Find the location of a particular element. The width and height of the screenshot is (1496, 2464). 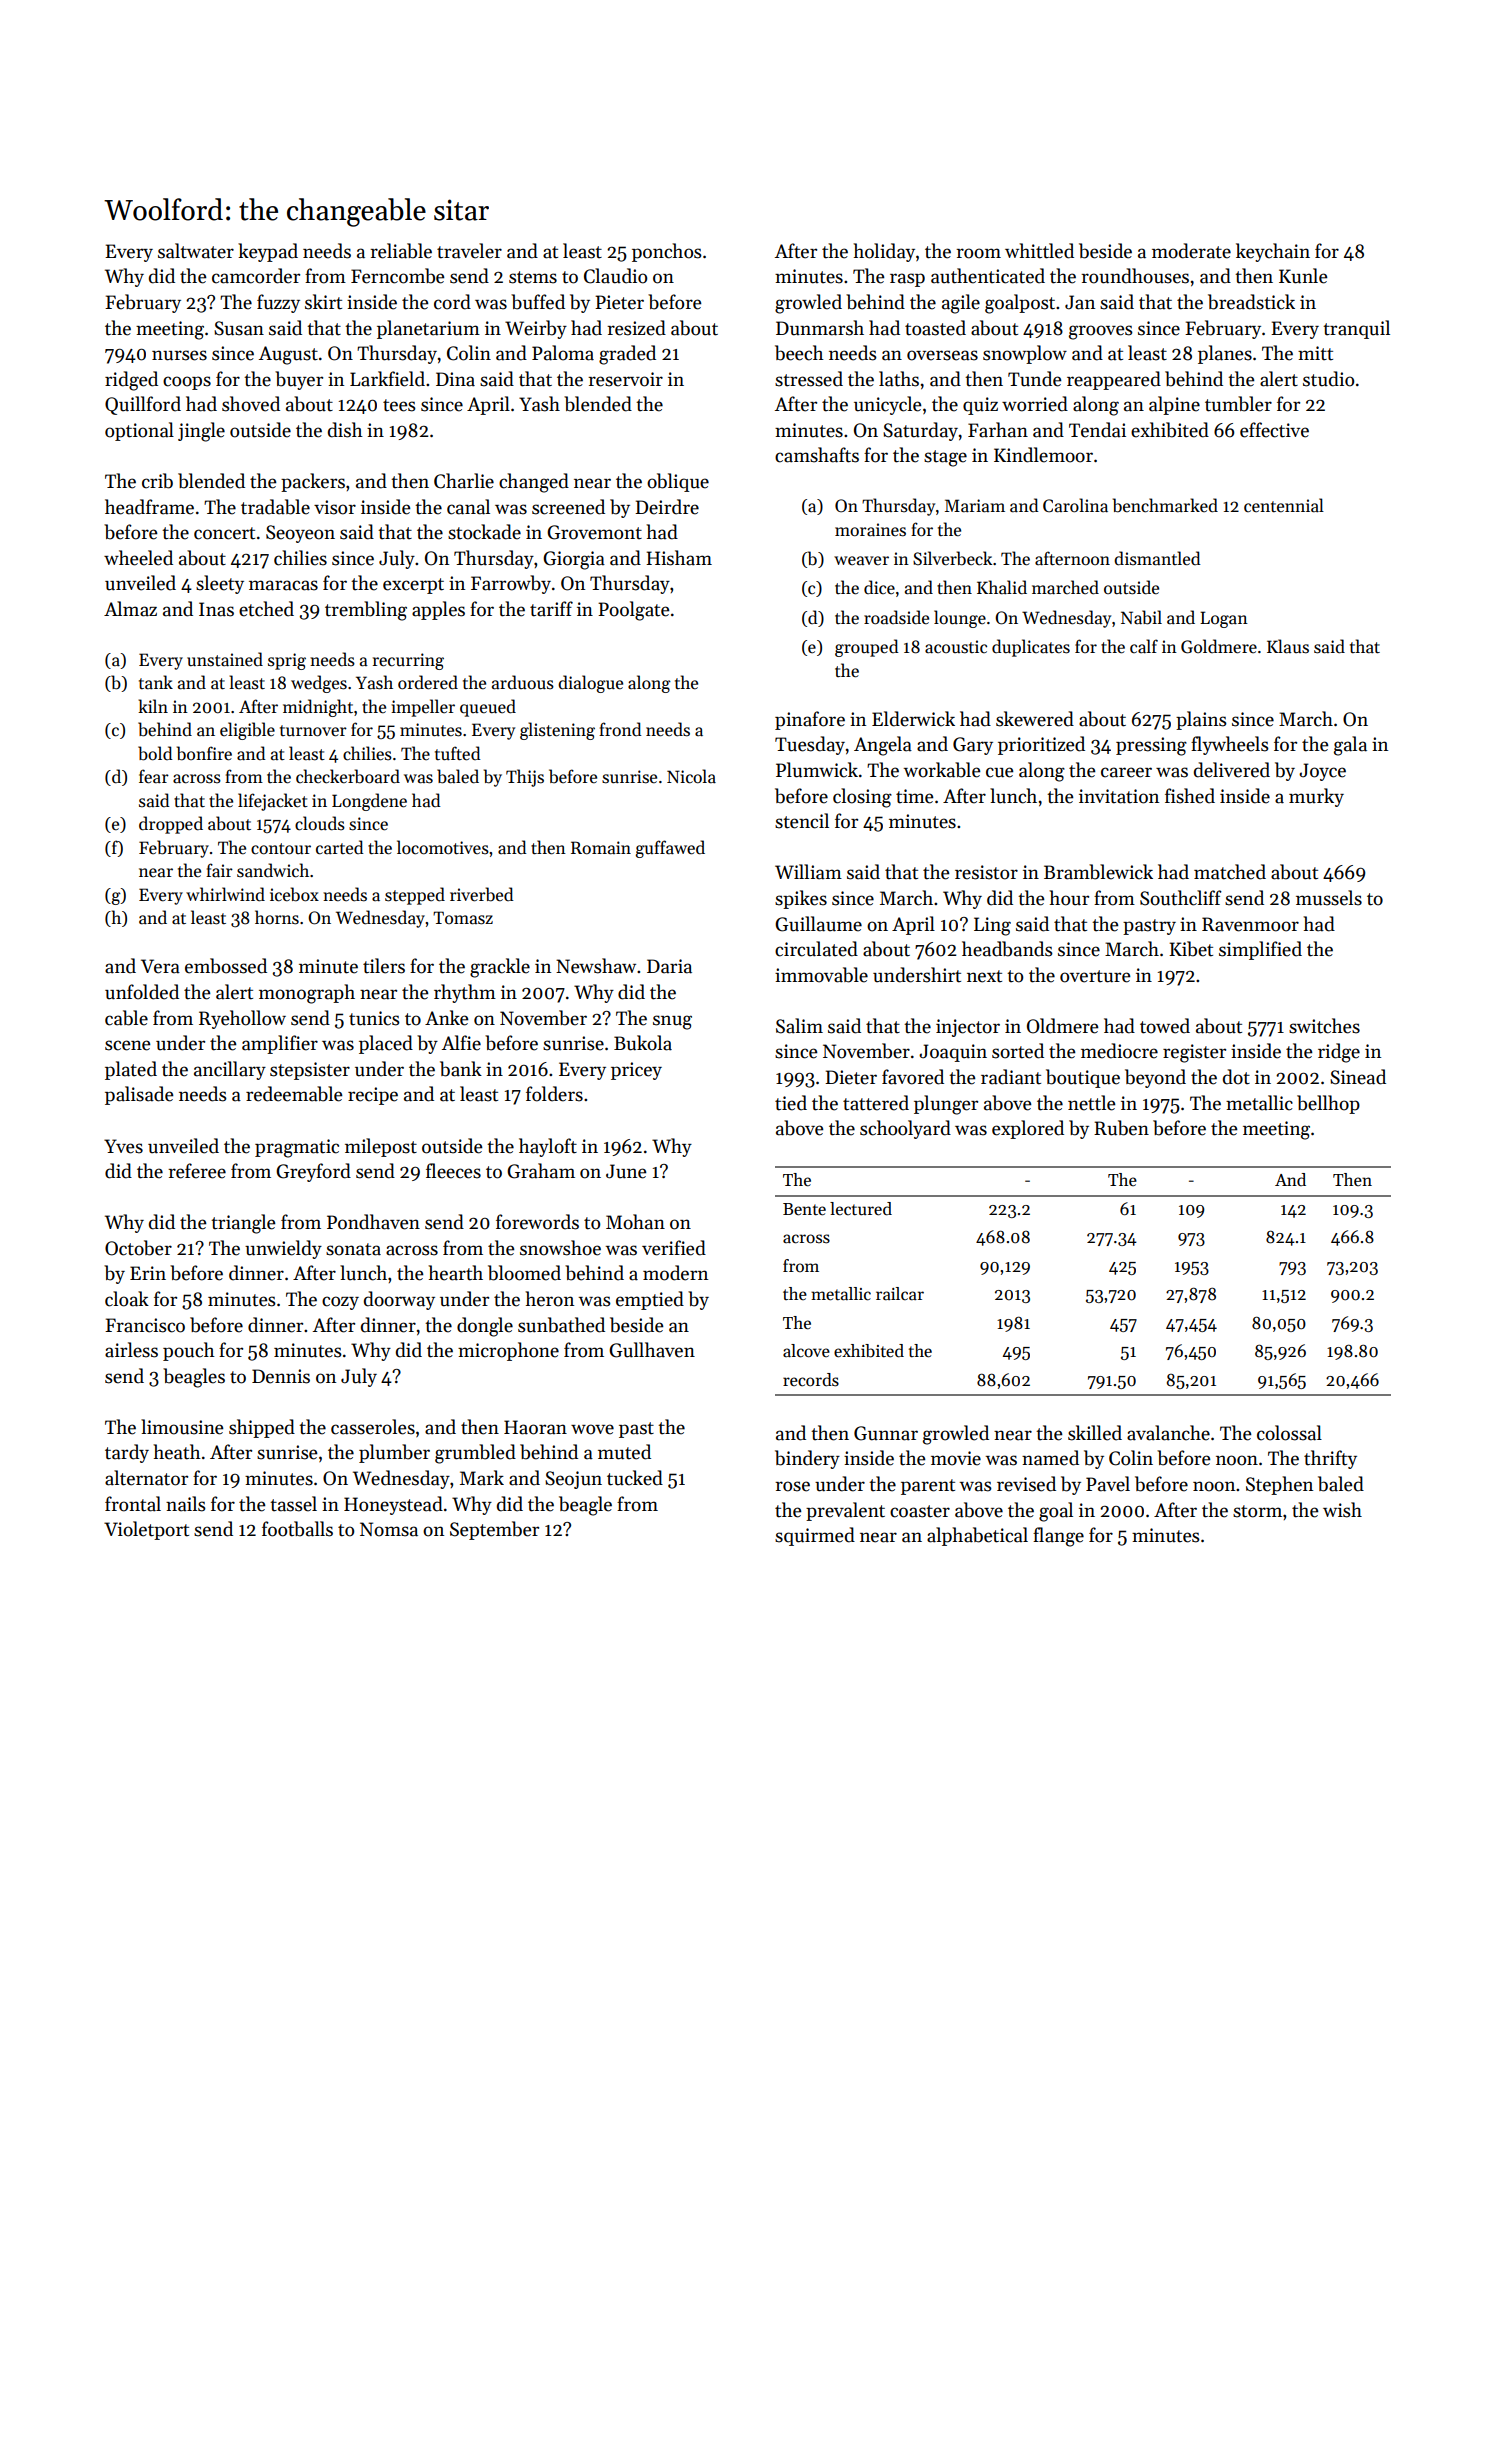

squirmed is located at coordinates (815, 1536).
